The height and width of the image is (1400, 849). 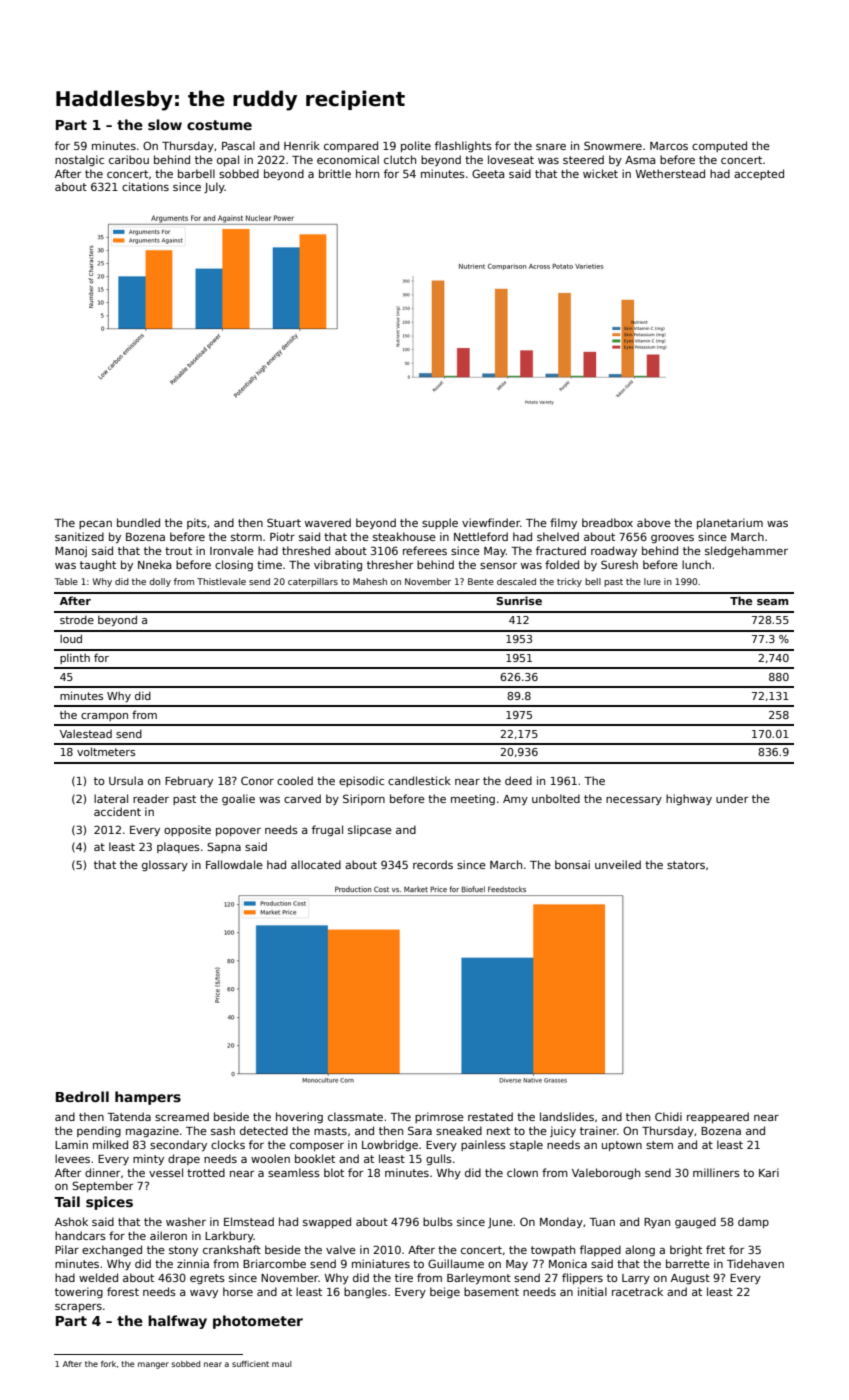 I want to click on citations, so click(x=145, y=186).
